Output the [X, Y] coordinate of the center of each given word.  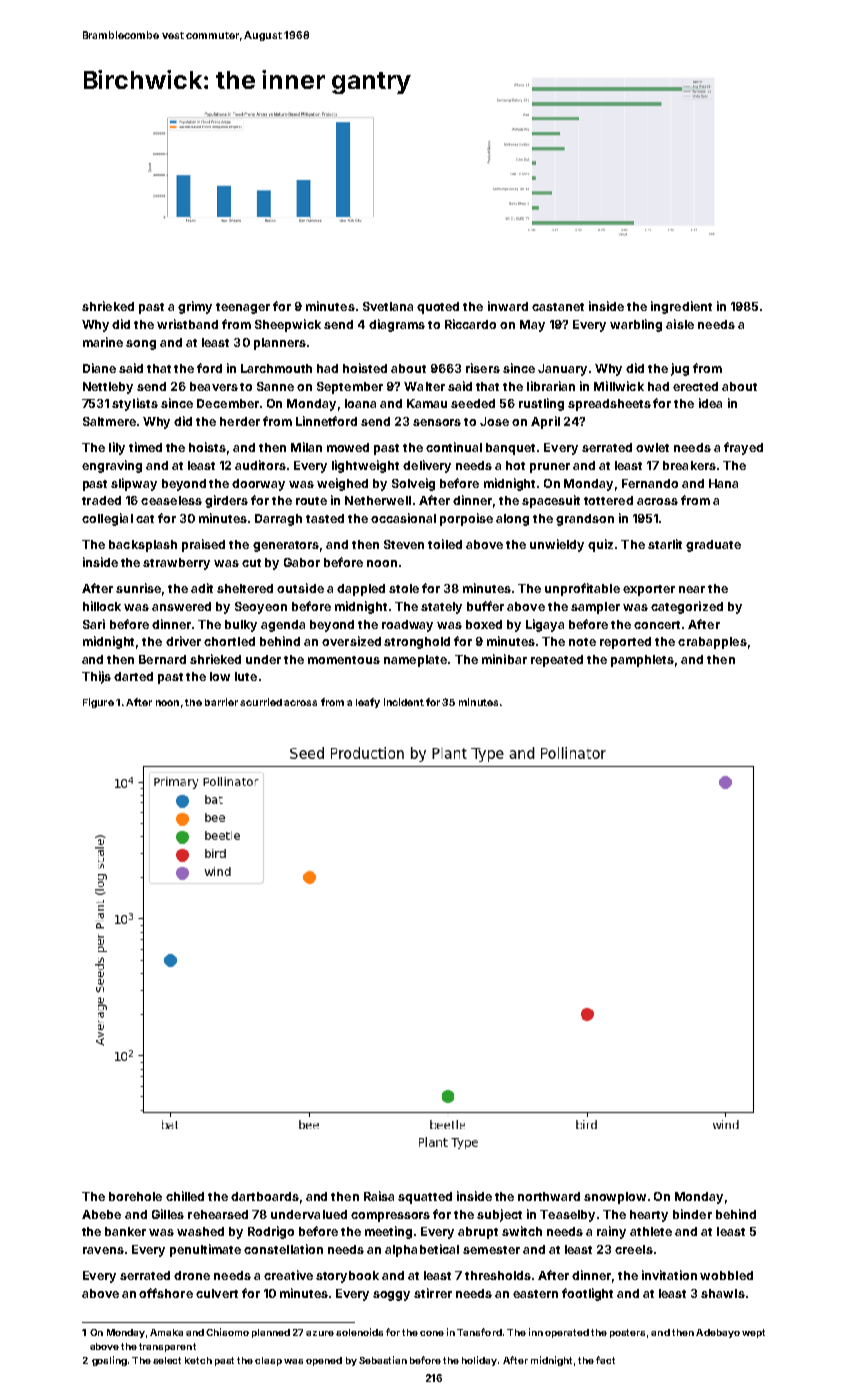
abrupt [478, 1233]
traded [101, 500]
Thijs [96, 677]
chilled [185, 1196]
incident [404, 702]
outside [300, 588]
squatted [425, 1198]
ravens [103, 1250]
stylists [135, 404]
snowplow [615, 1198]
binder [692, 1214]
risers [483, 368]
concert [657, 625]
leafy [368, 703]
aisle [680, 324]
